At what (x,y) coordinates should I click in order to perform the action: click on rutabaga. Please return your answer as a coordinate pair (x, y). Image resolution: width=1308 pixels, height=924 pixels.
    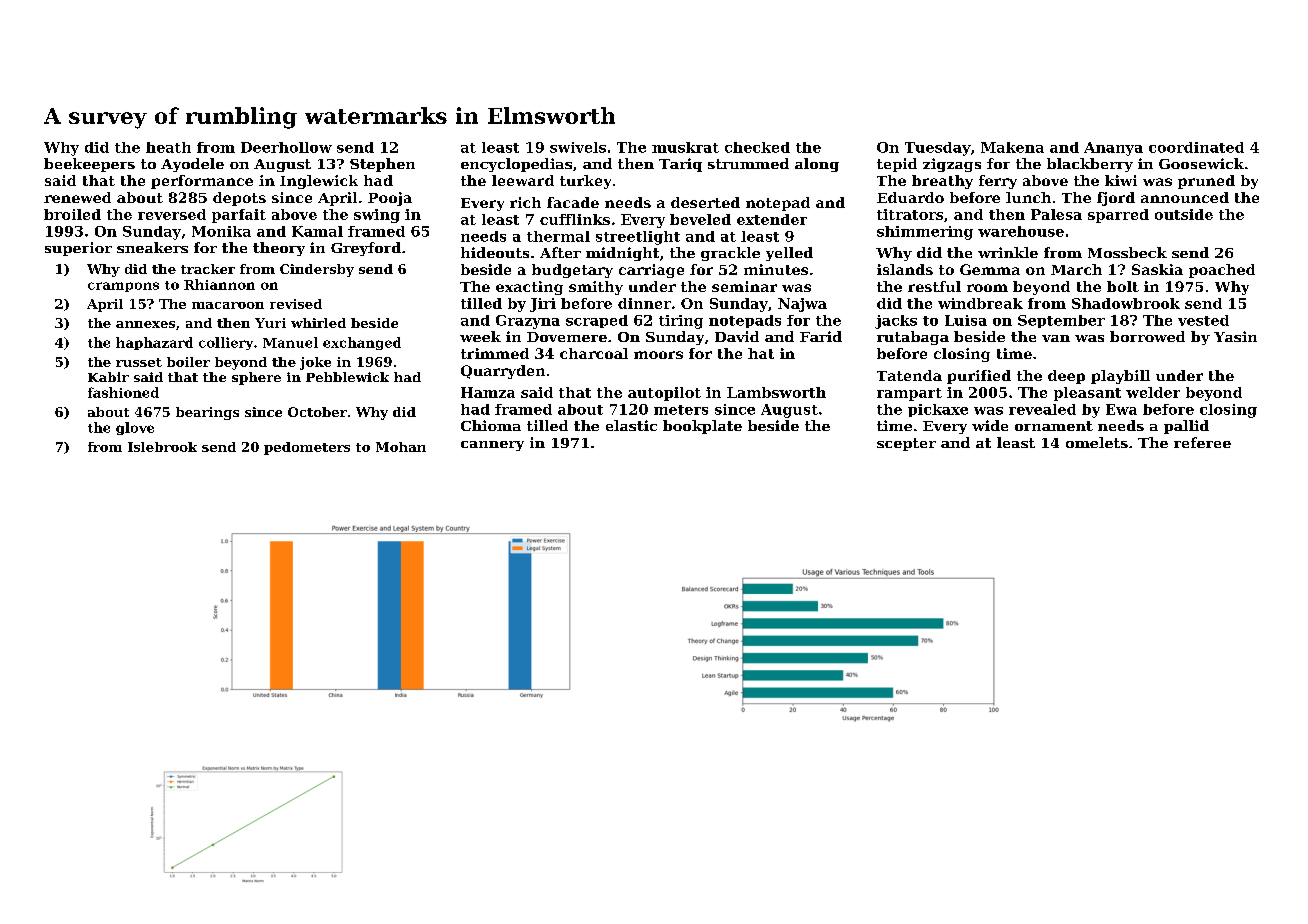
    Looking at the image, I should click on (913, 338).
